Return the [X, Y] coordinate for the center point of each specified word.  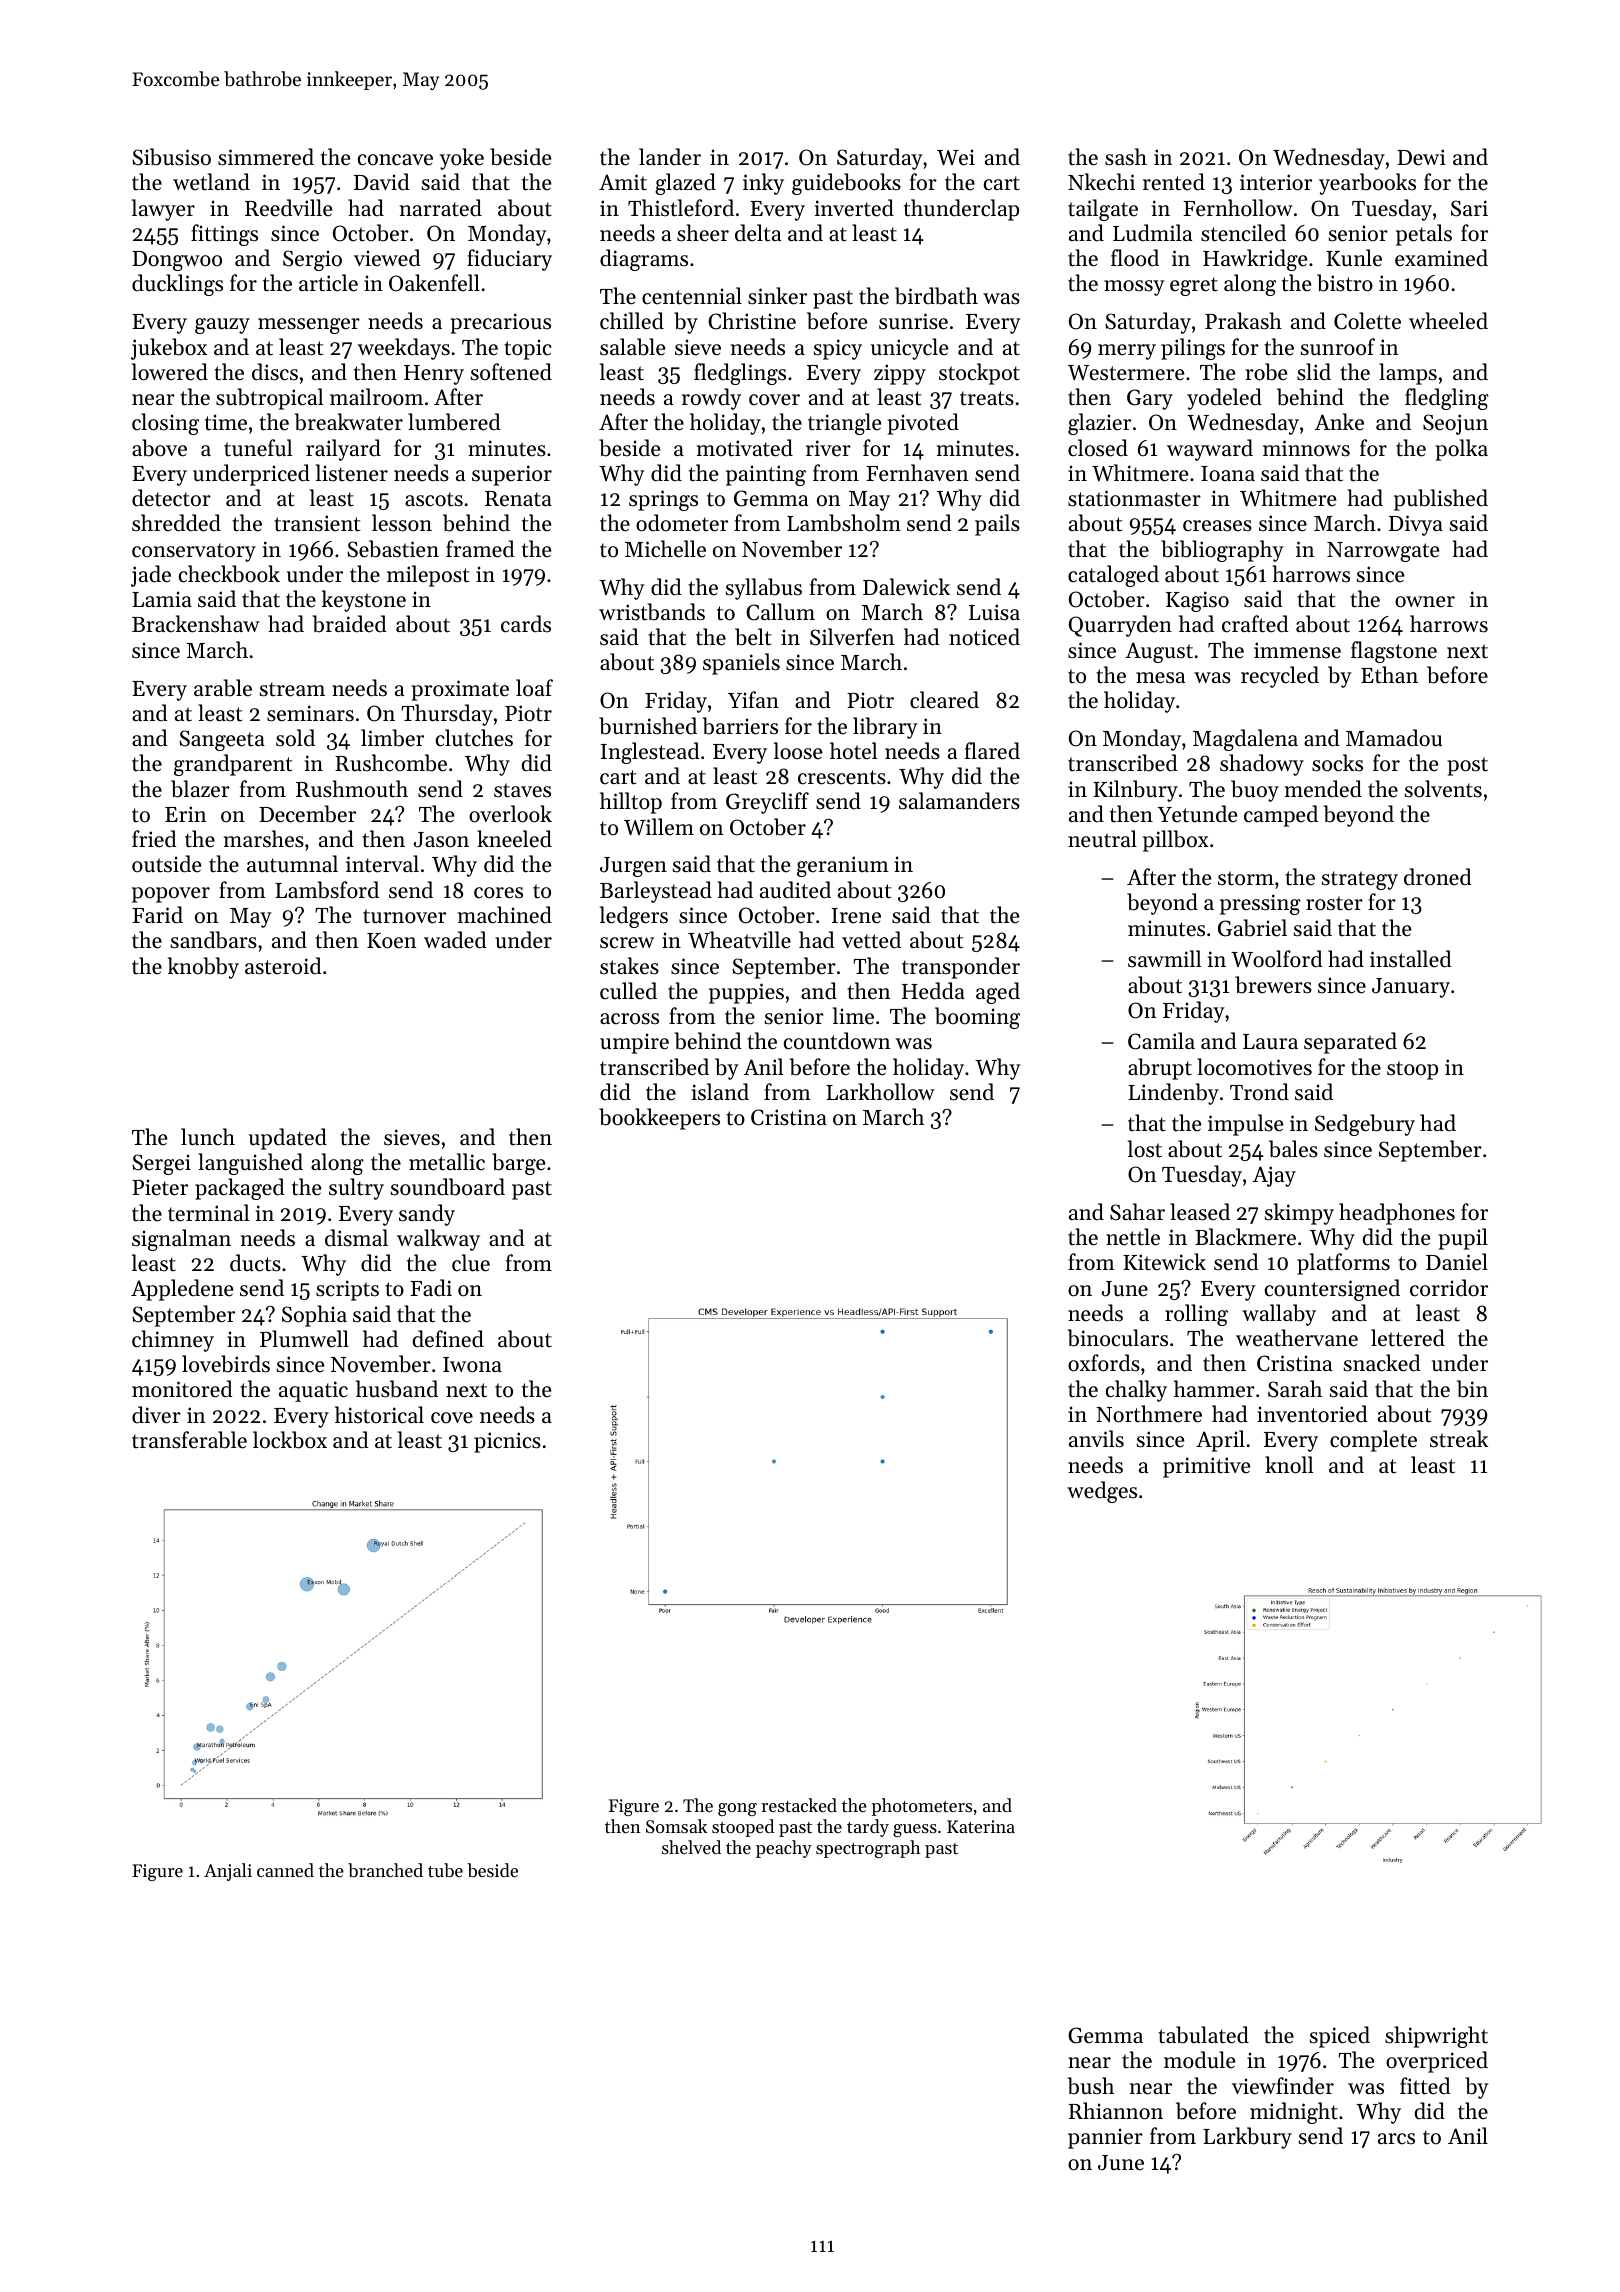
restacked [799, 1805]
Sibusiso [171, 157]
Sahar [1137, 1212]
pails [997, 525]
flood [1135, 258]
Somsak [676, 1826]
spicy [838, 349]
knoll [1289, 1465]
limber [392, 738]
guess [915, 1830]
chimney [173, 1341]
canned [285, 1870]
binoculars [1118, 1338]
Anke [1339, 422]
